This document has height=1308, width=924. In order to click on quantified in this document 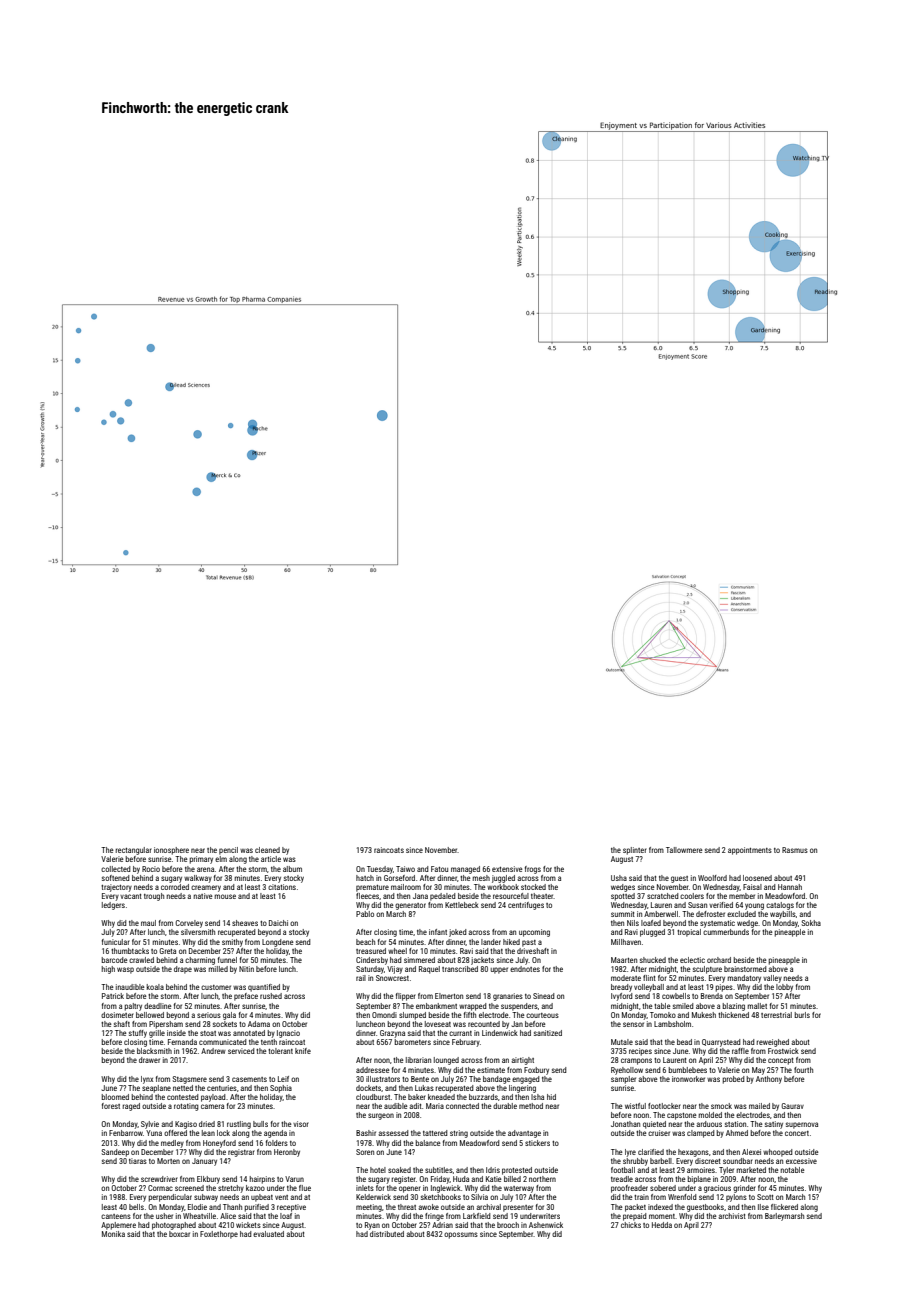, I will do `click(264, 988)`.
